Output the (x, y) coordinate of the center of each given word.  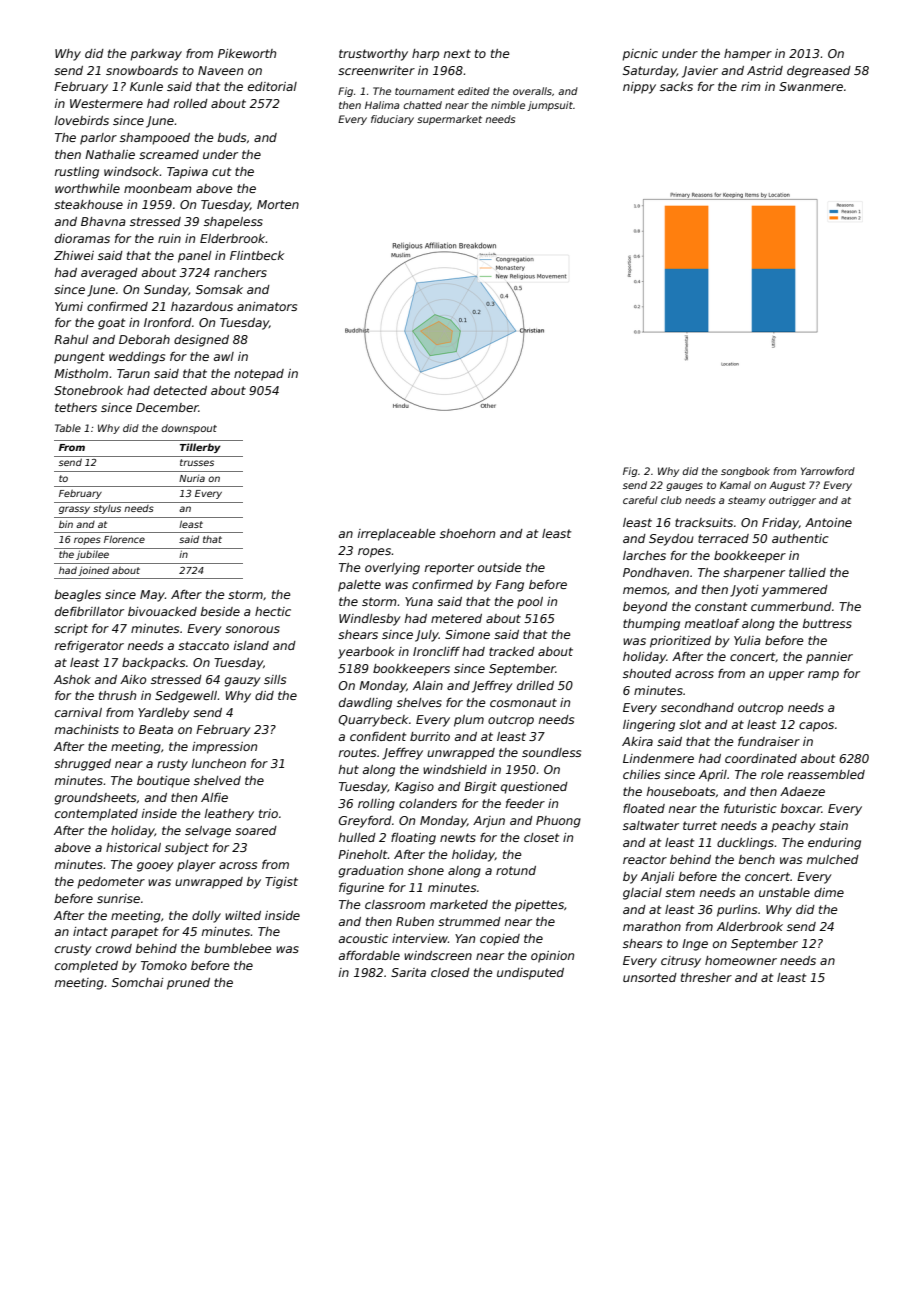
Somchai (137, 982)
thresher (706, 977)
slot (690, 724)
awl (224, 356)
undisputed (530, 974)
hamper (748, 55)
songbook (745, 472)
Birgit (480, 788)
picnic (640, 55)
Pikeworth (247, 53)
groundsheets (95, 799)
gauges (684, 487)
